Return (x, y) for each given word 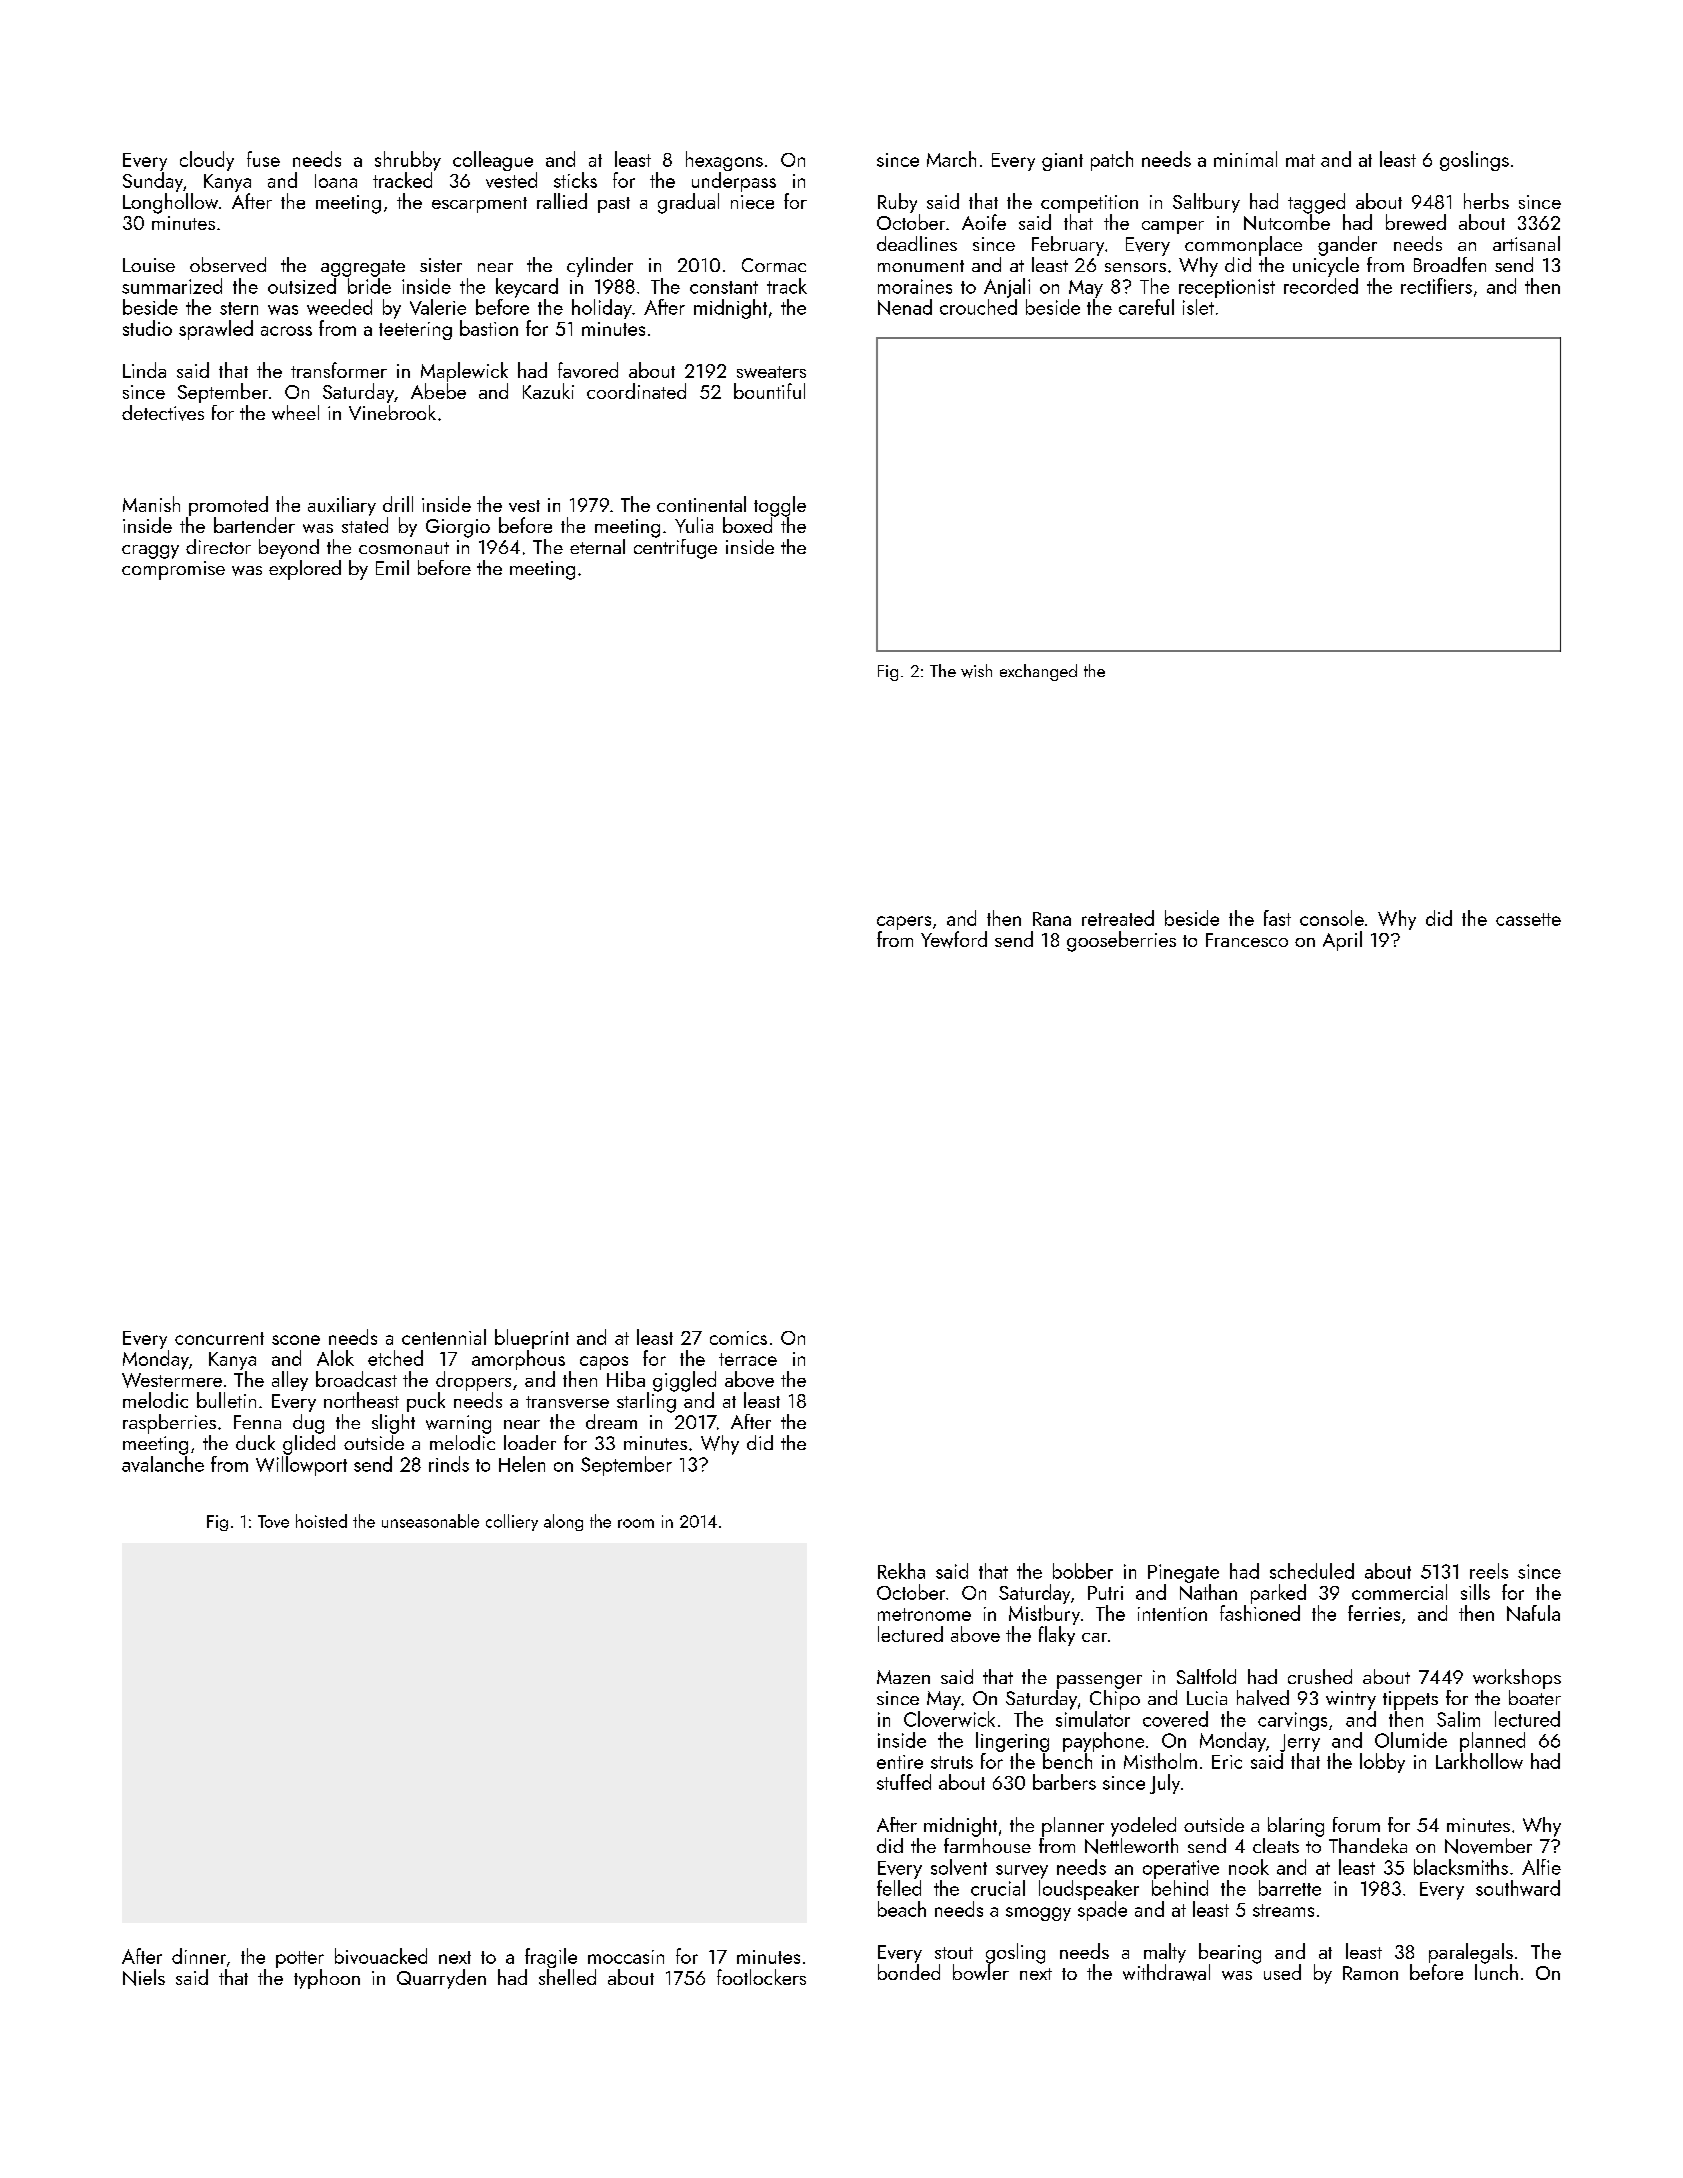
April (1342, 941)
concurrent (219, 1338)
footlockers (761, 1977)
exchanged (1038, 672)
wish (976, 671)
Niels (144, 1977)
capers (904, 923)
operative (1181, 1869)
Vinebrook (392, 412)
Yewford (954, 939)
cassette (1528, 919)
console (1332, 918)
